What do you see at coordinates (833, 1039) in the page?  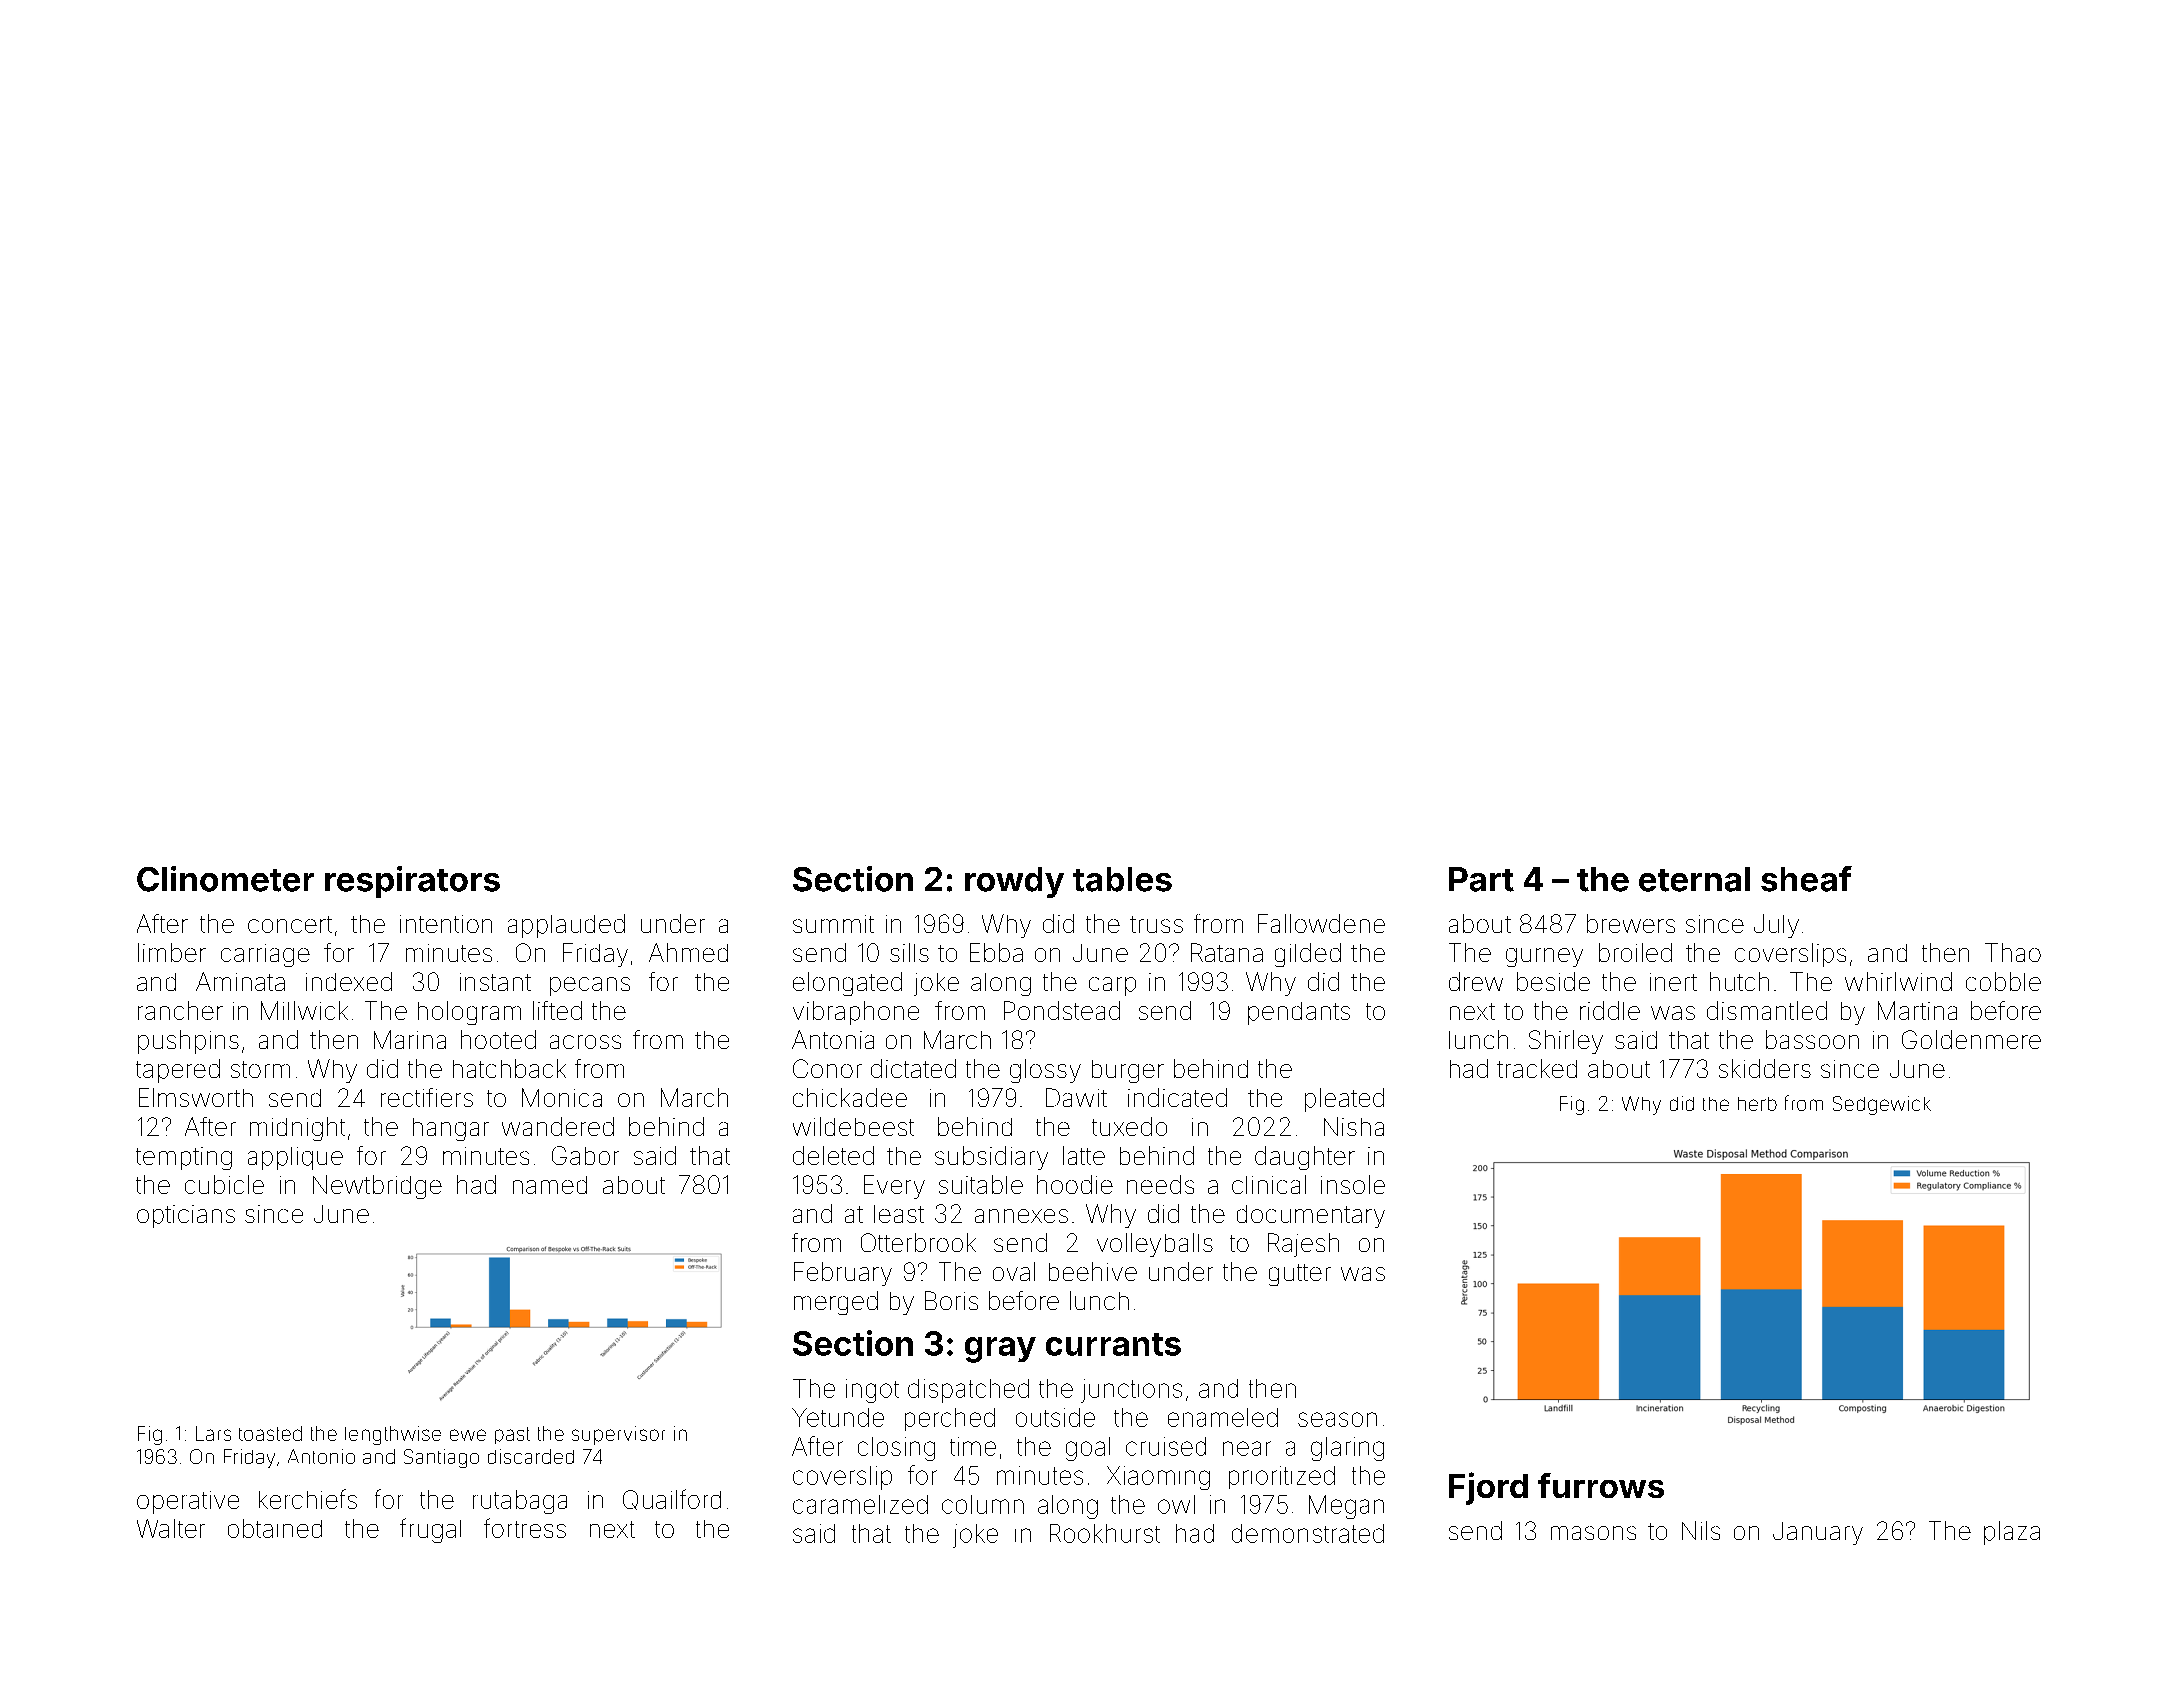 I see `Antonia` at bounding box center [833, 1039].
